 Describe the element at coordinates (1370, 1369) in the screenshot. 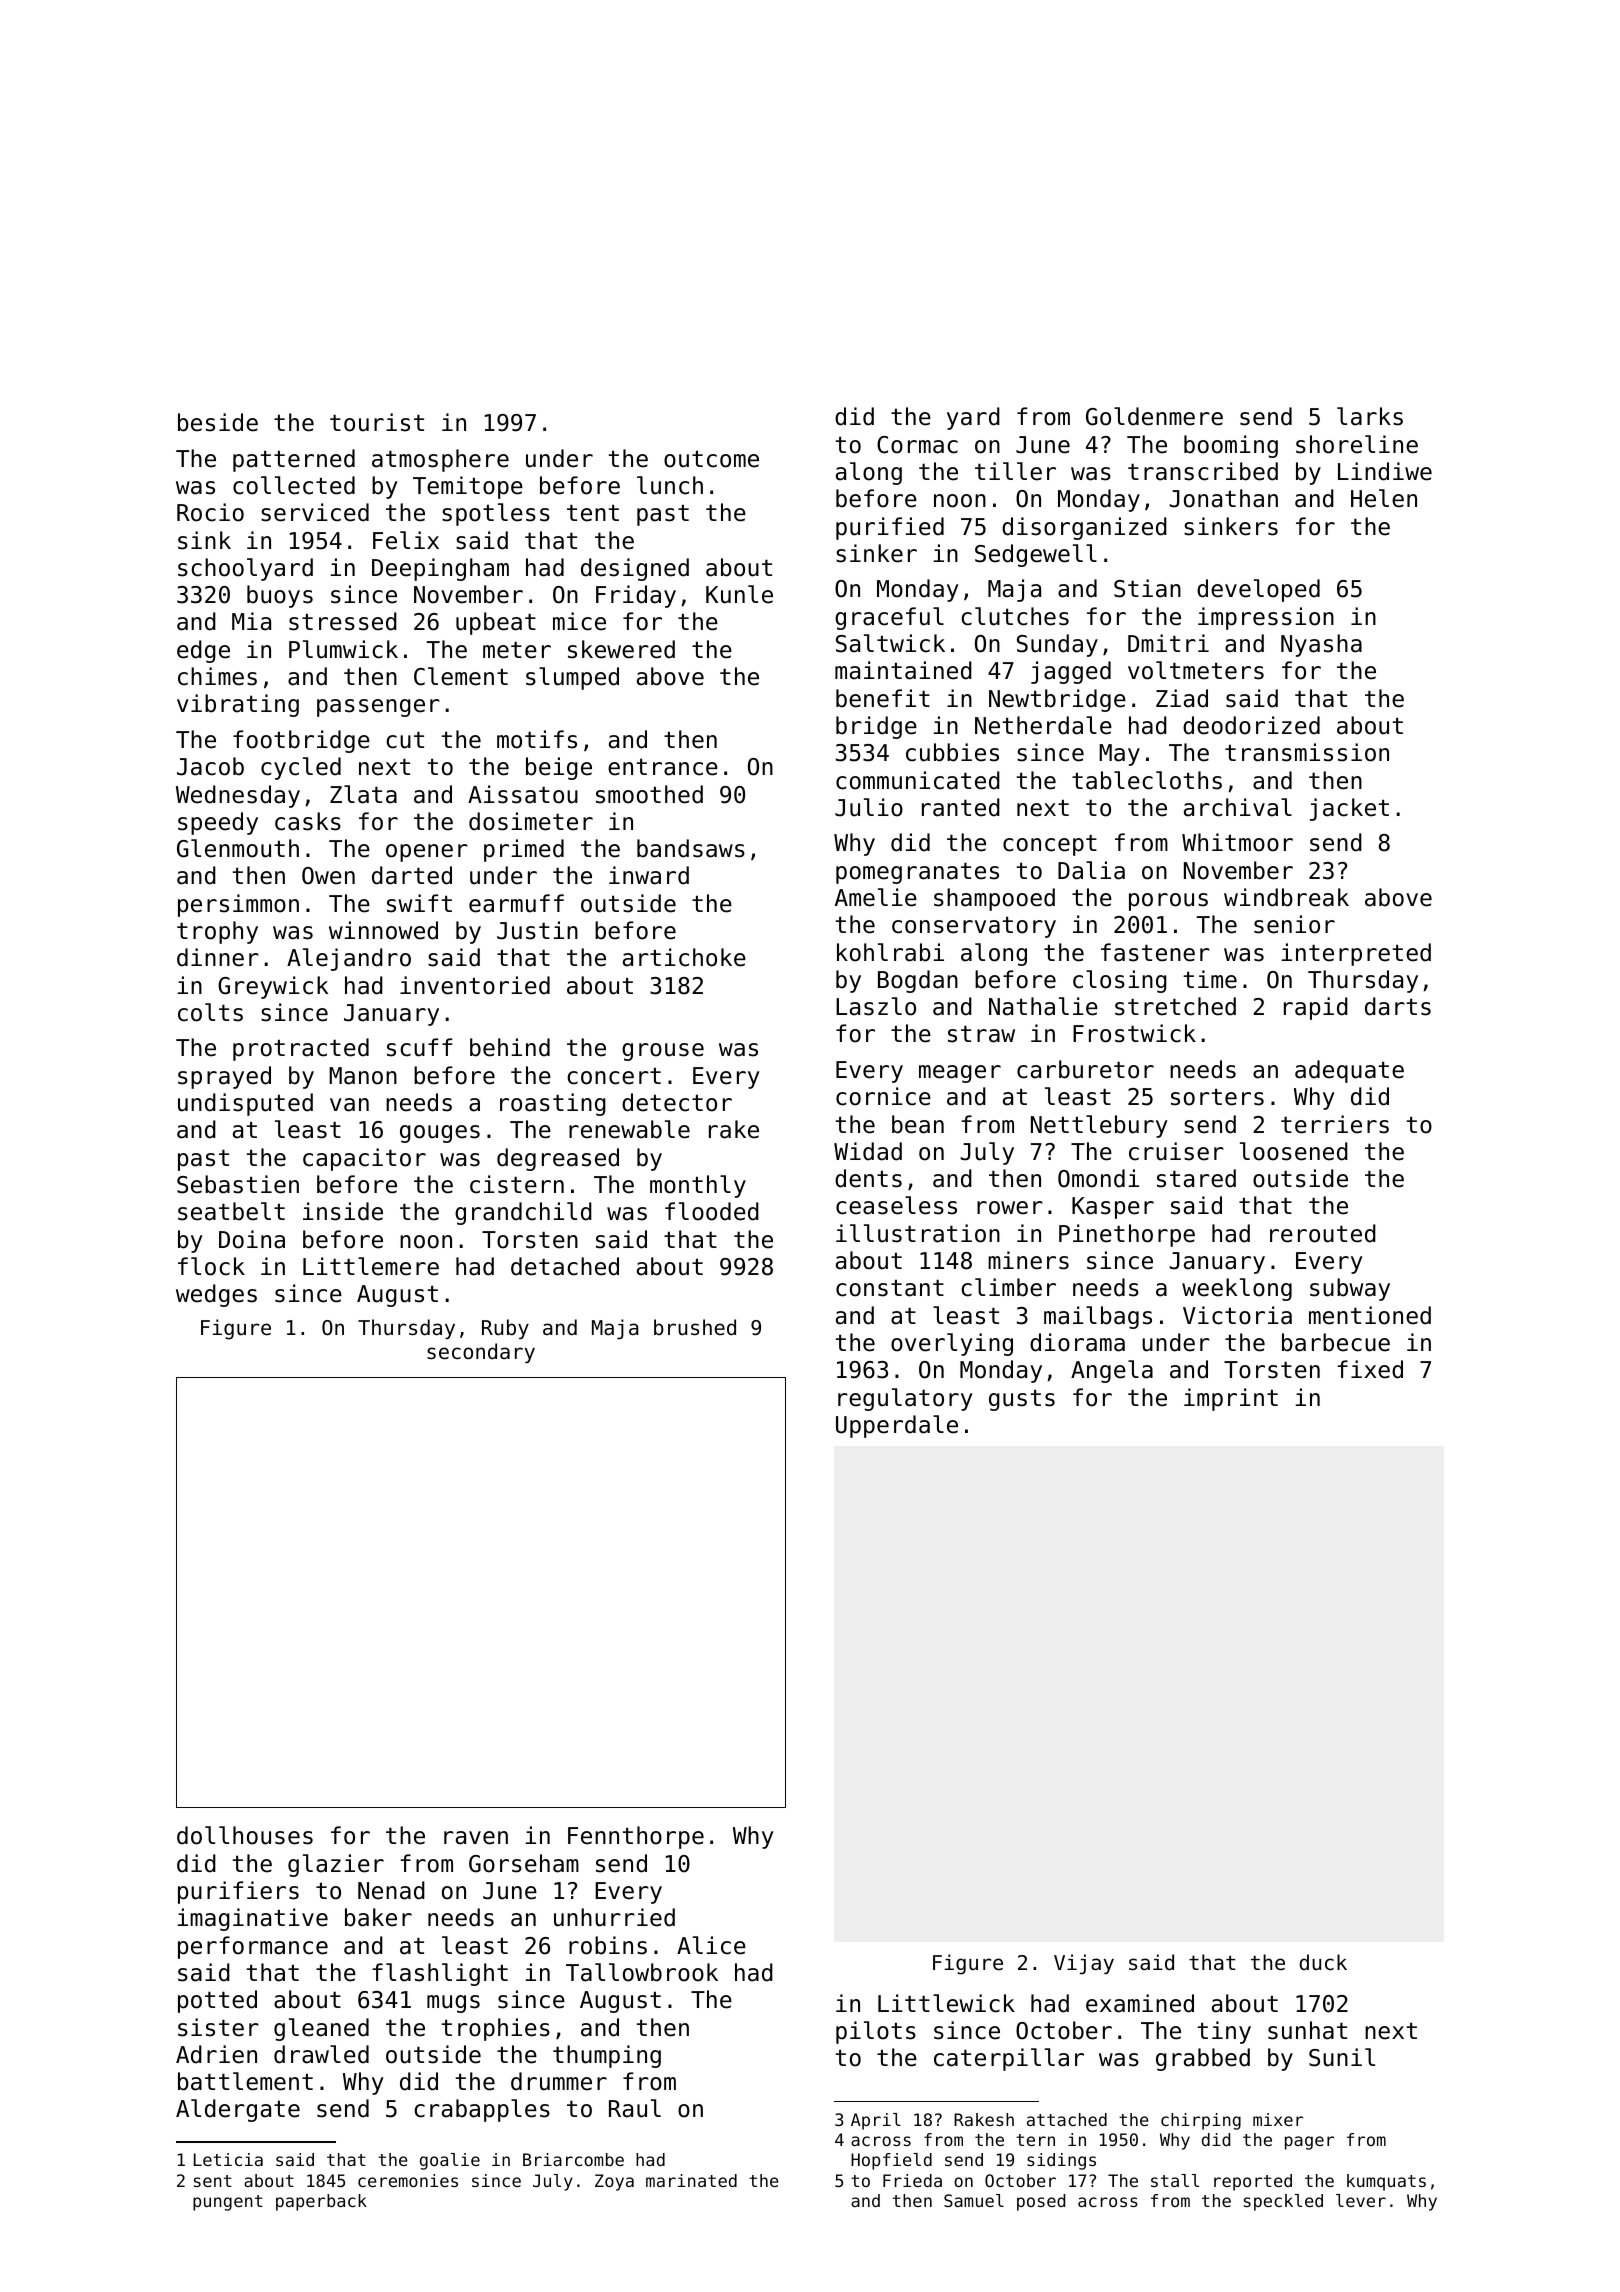

I see `fixed` at that location.
